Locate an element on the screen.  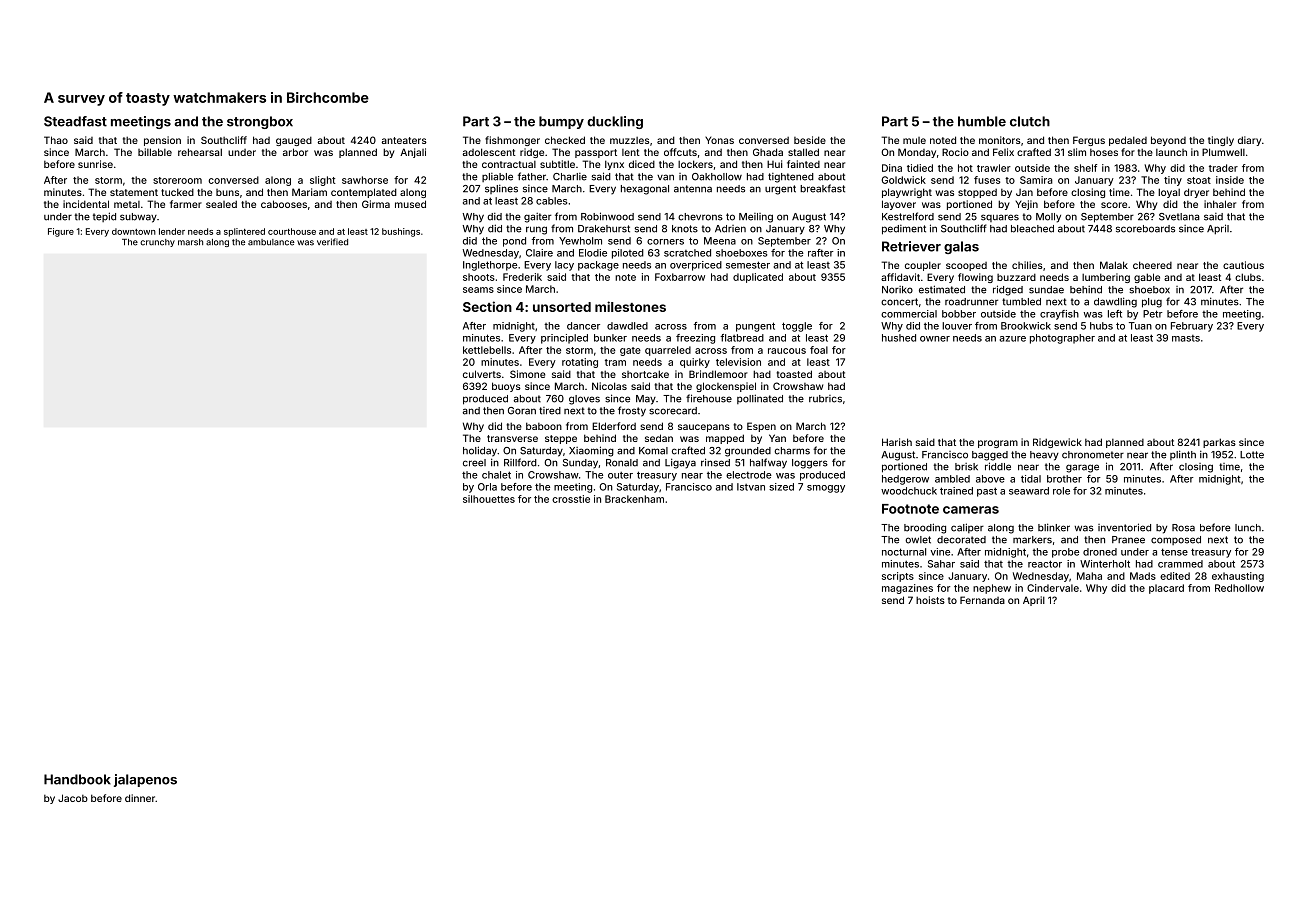
dinner is located at coordinates (140, 798).
